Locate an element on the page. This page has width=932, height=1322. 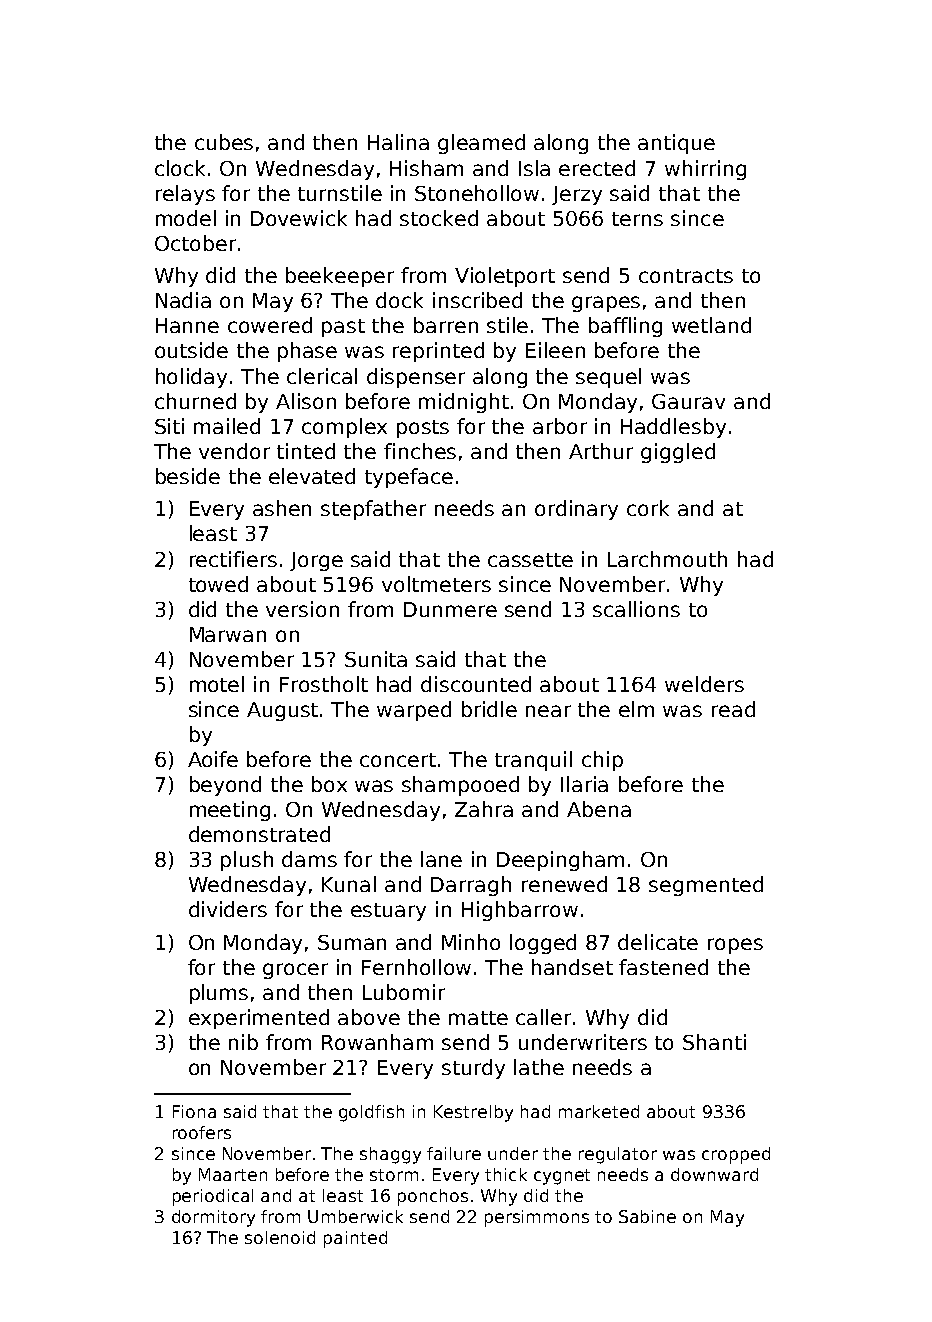
shaggy is located at coordinates (390, 1155).
